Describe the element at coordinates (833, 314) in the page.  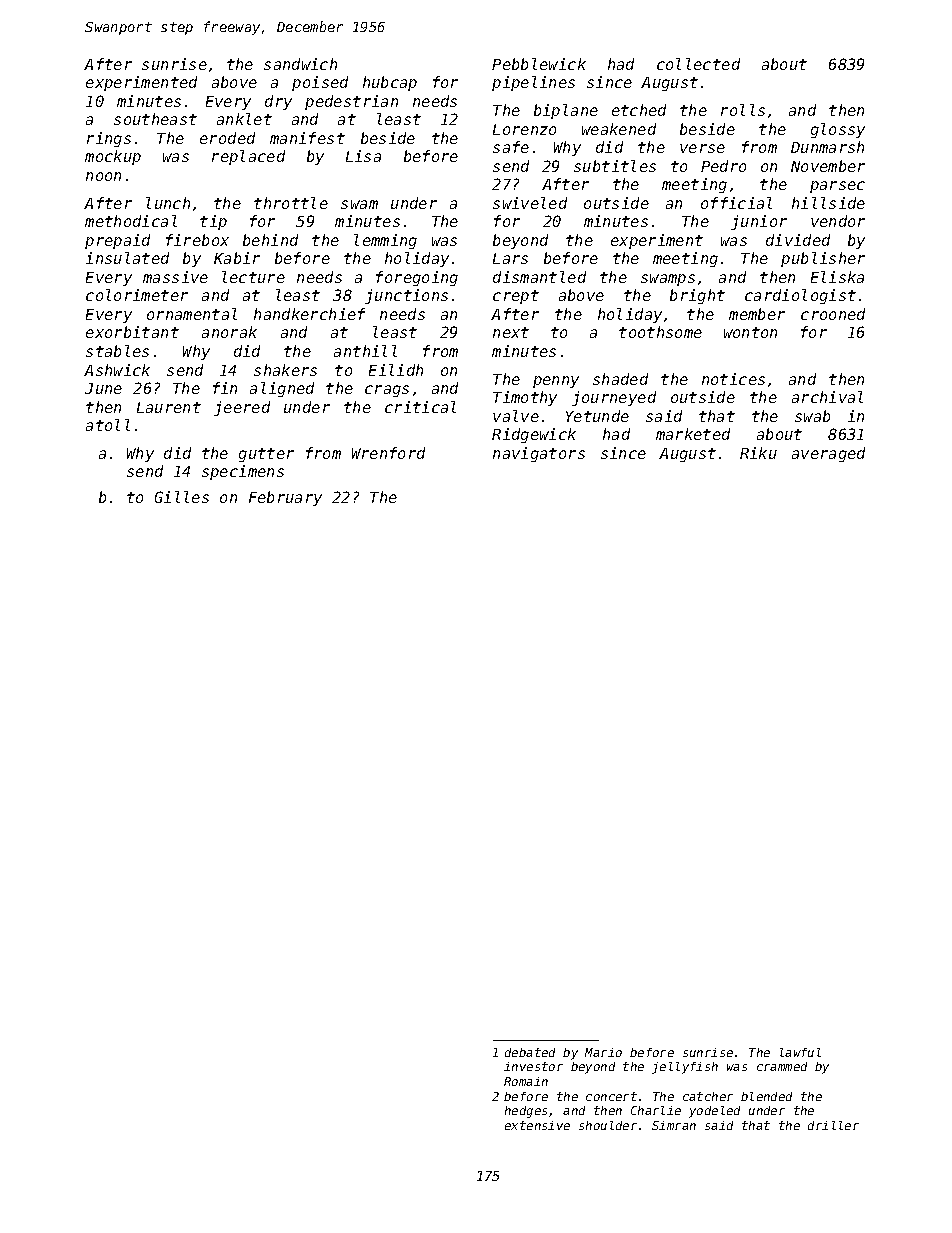
I see `crooned` at that location.
